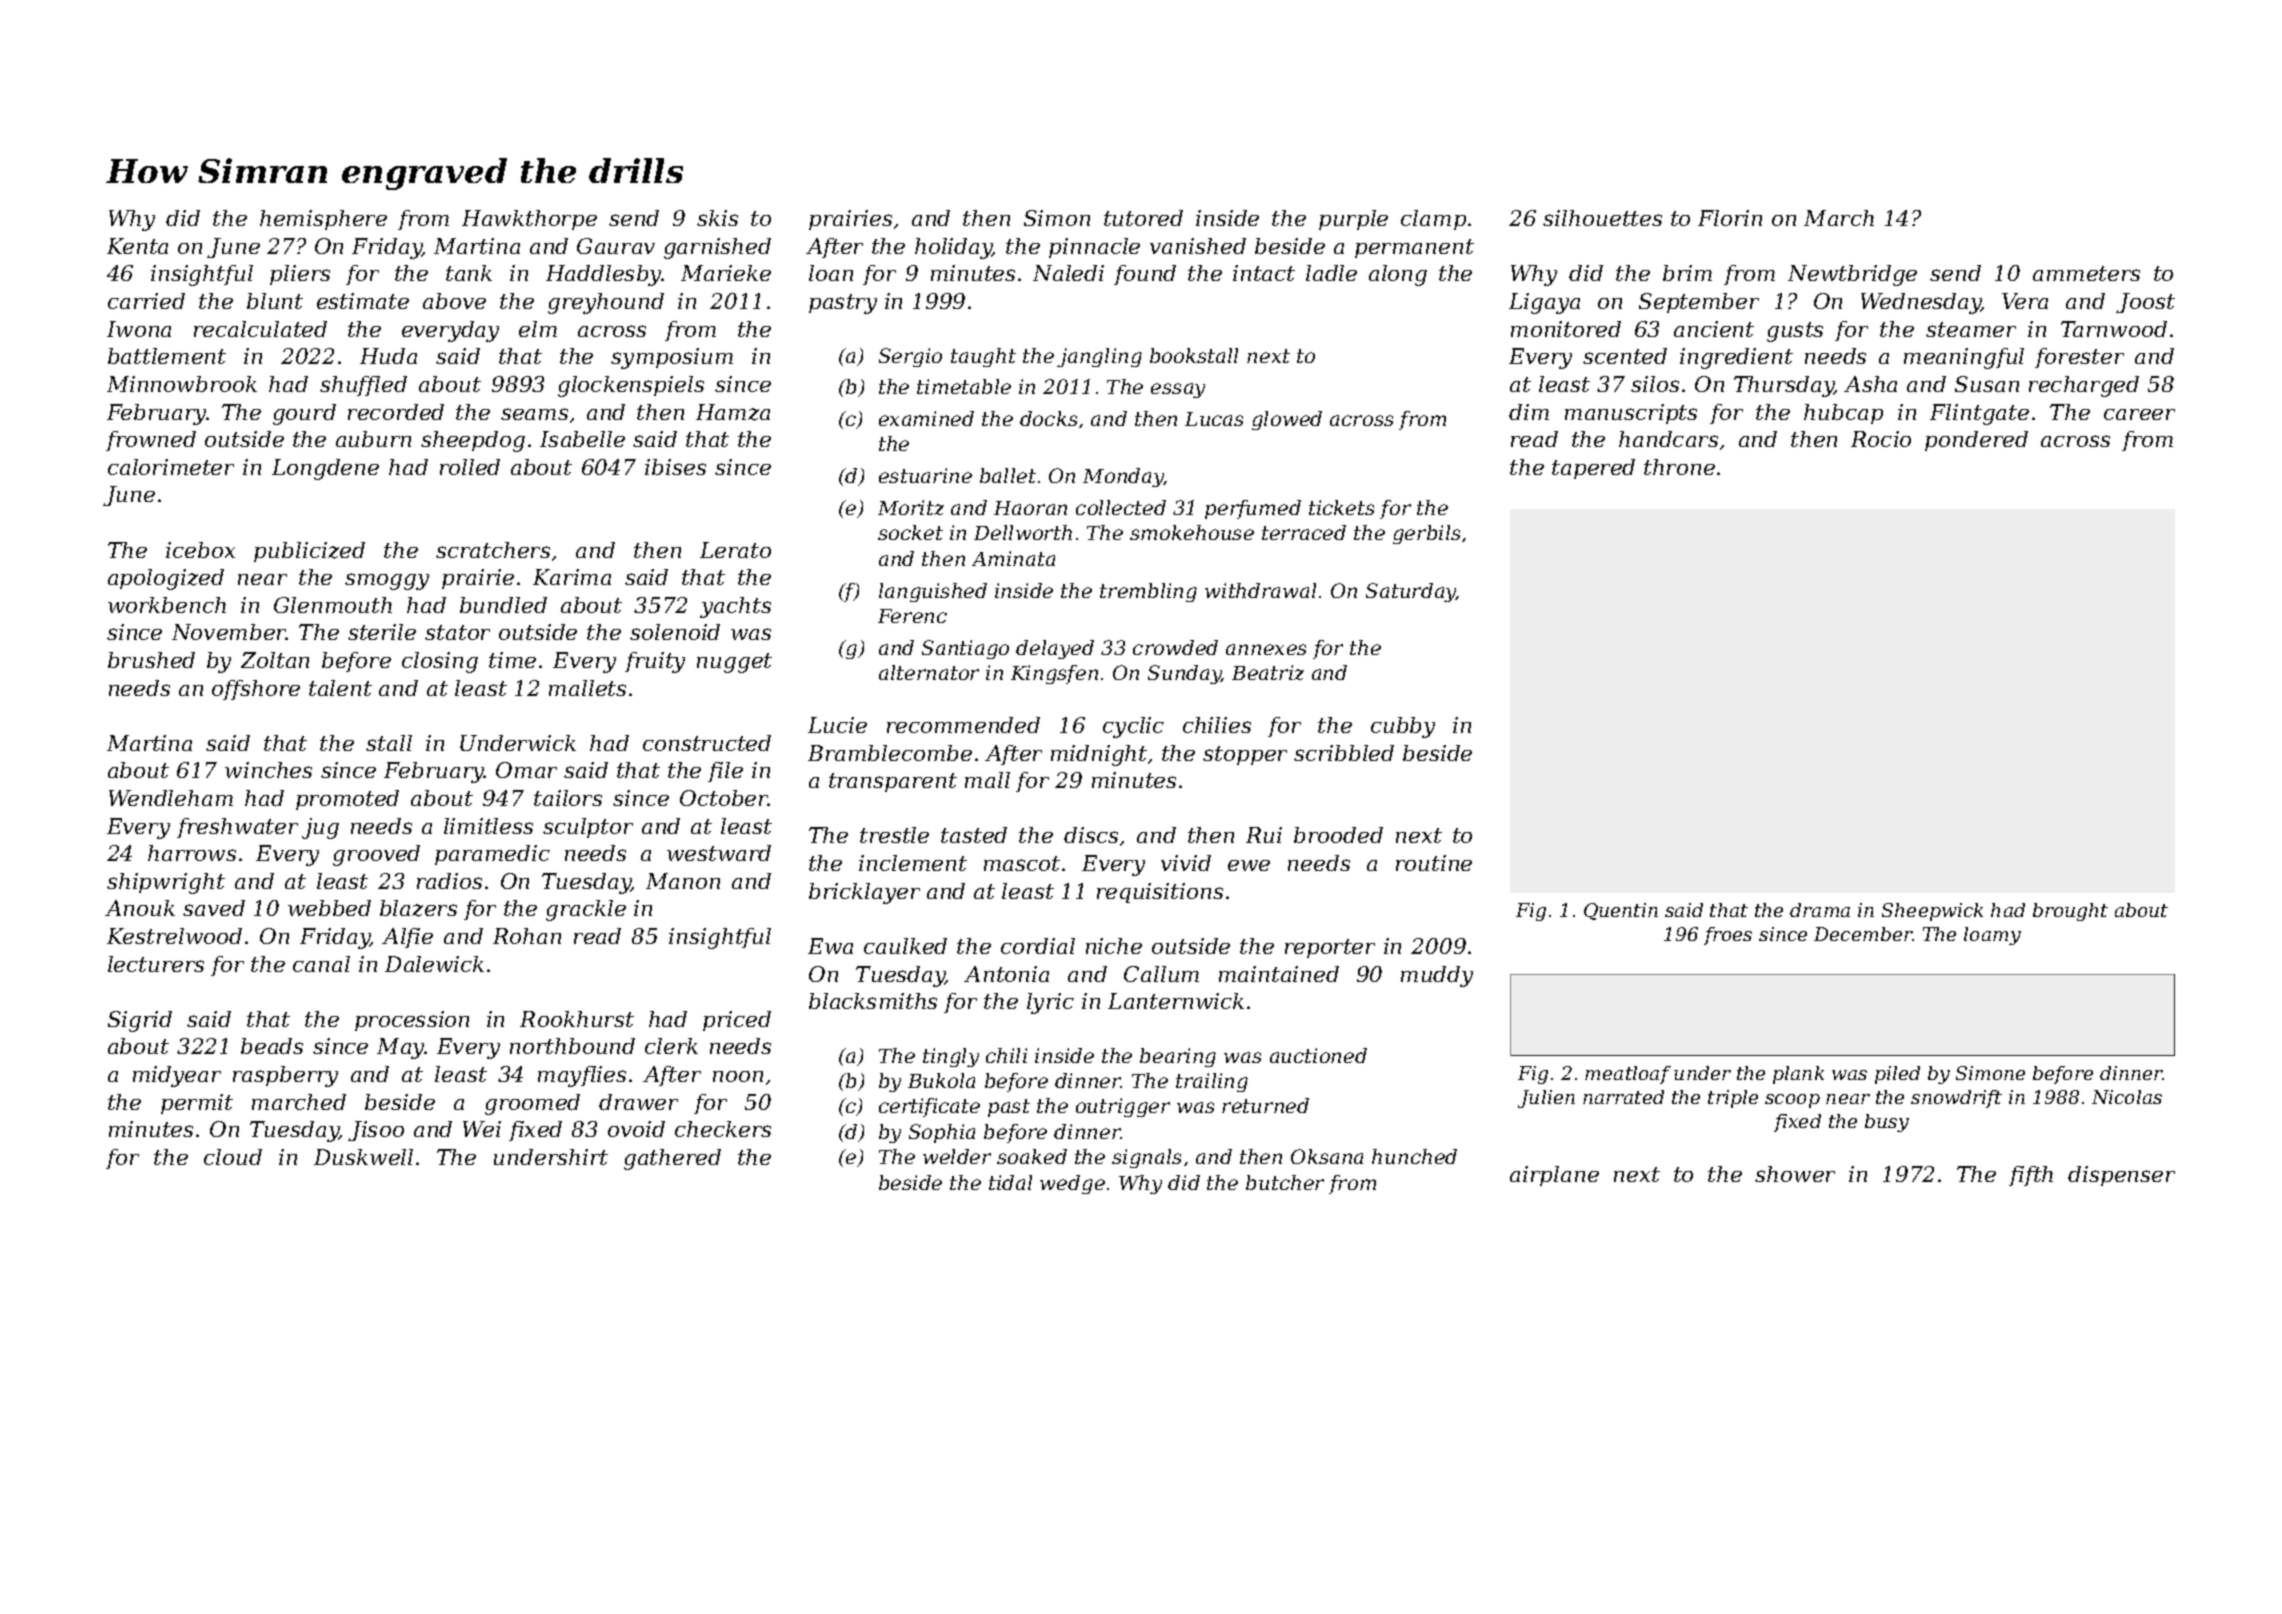  What do you see at coordinates (1411, 592) in the image?
I see `Saturday` at bounding box center [1411, 592].
